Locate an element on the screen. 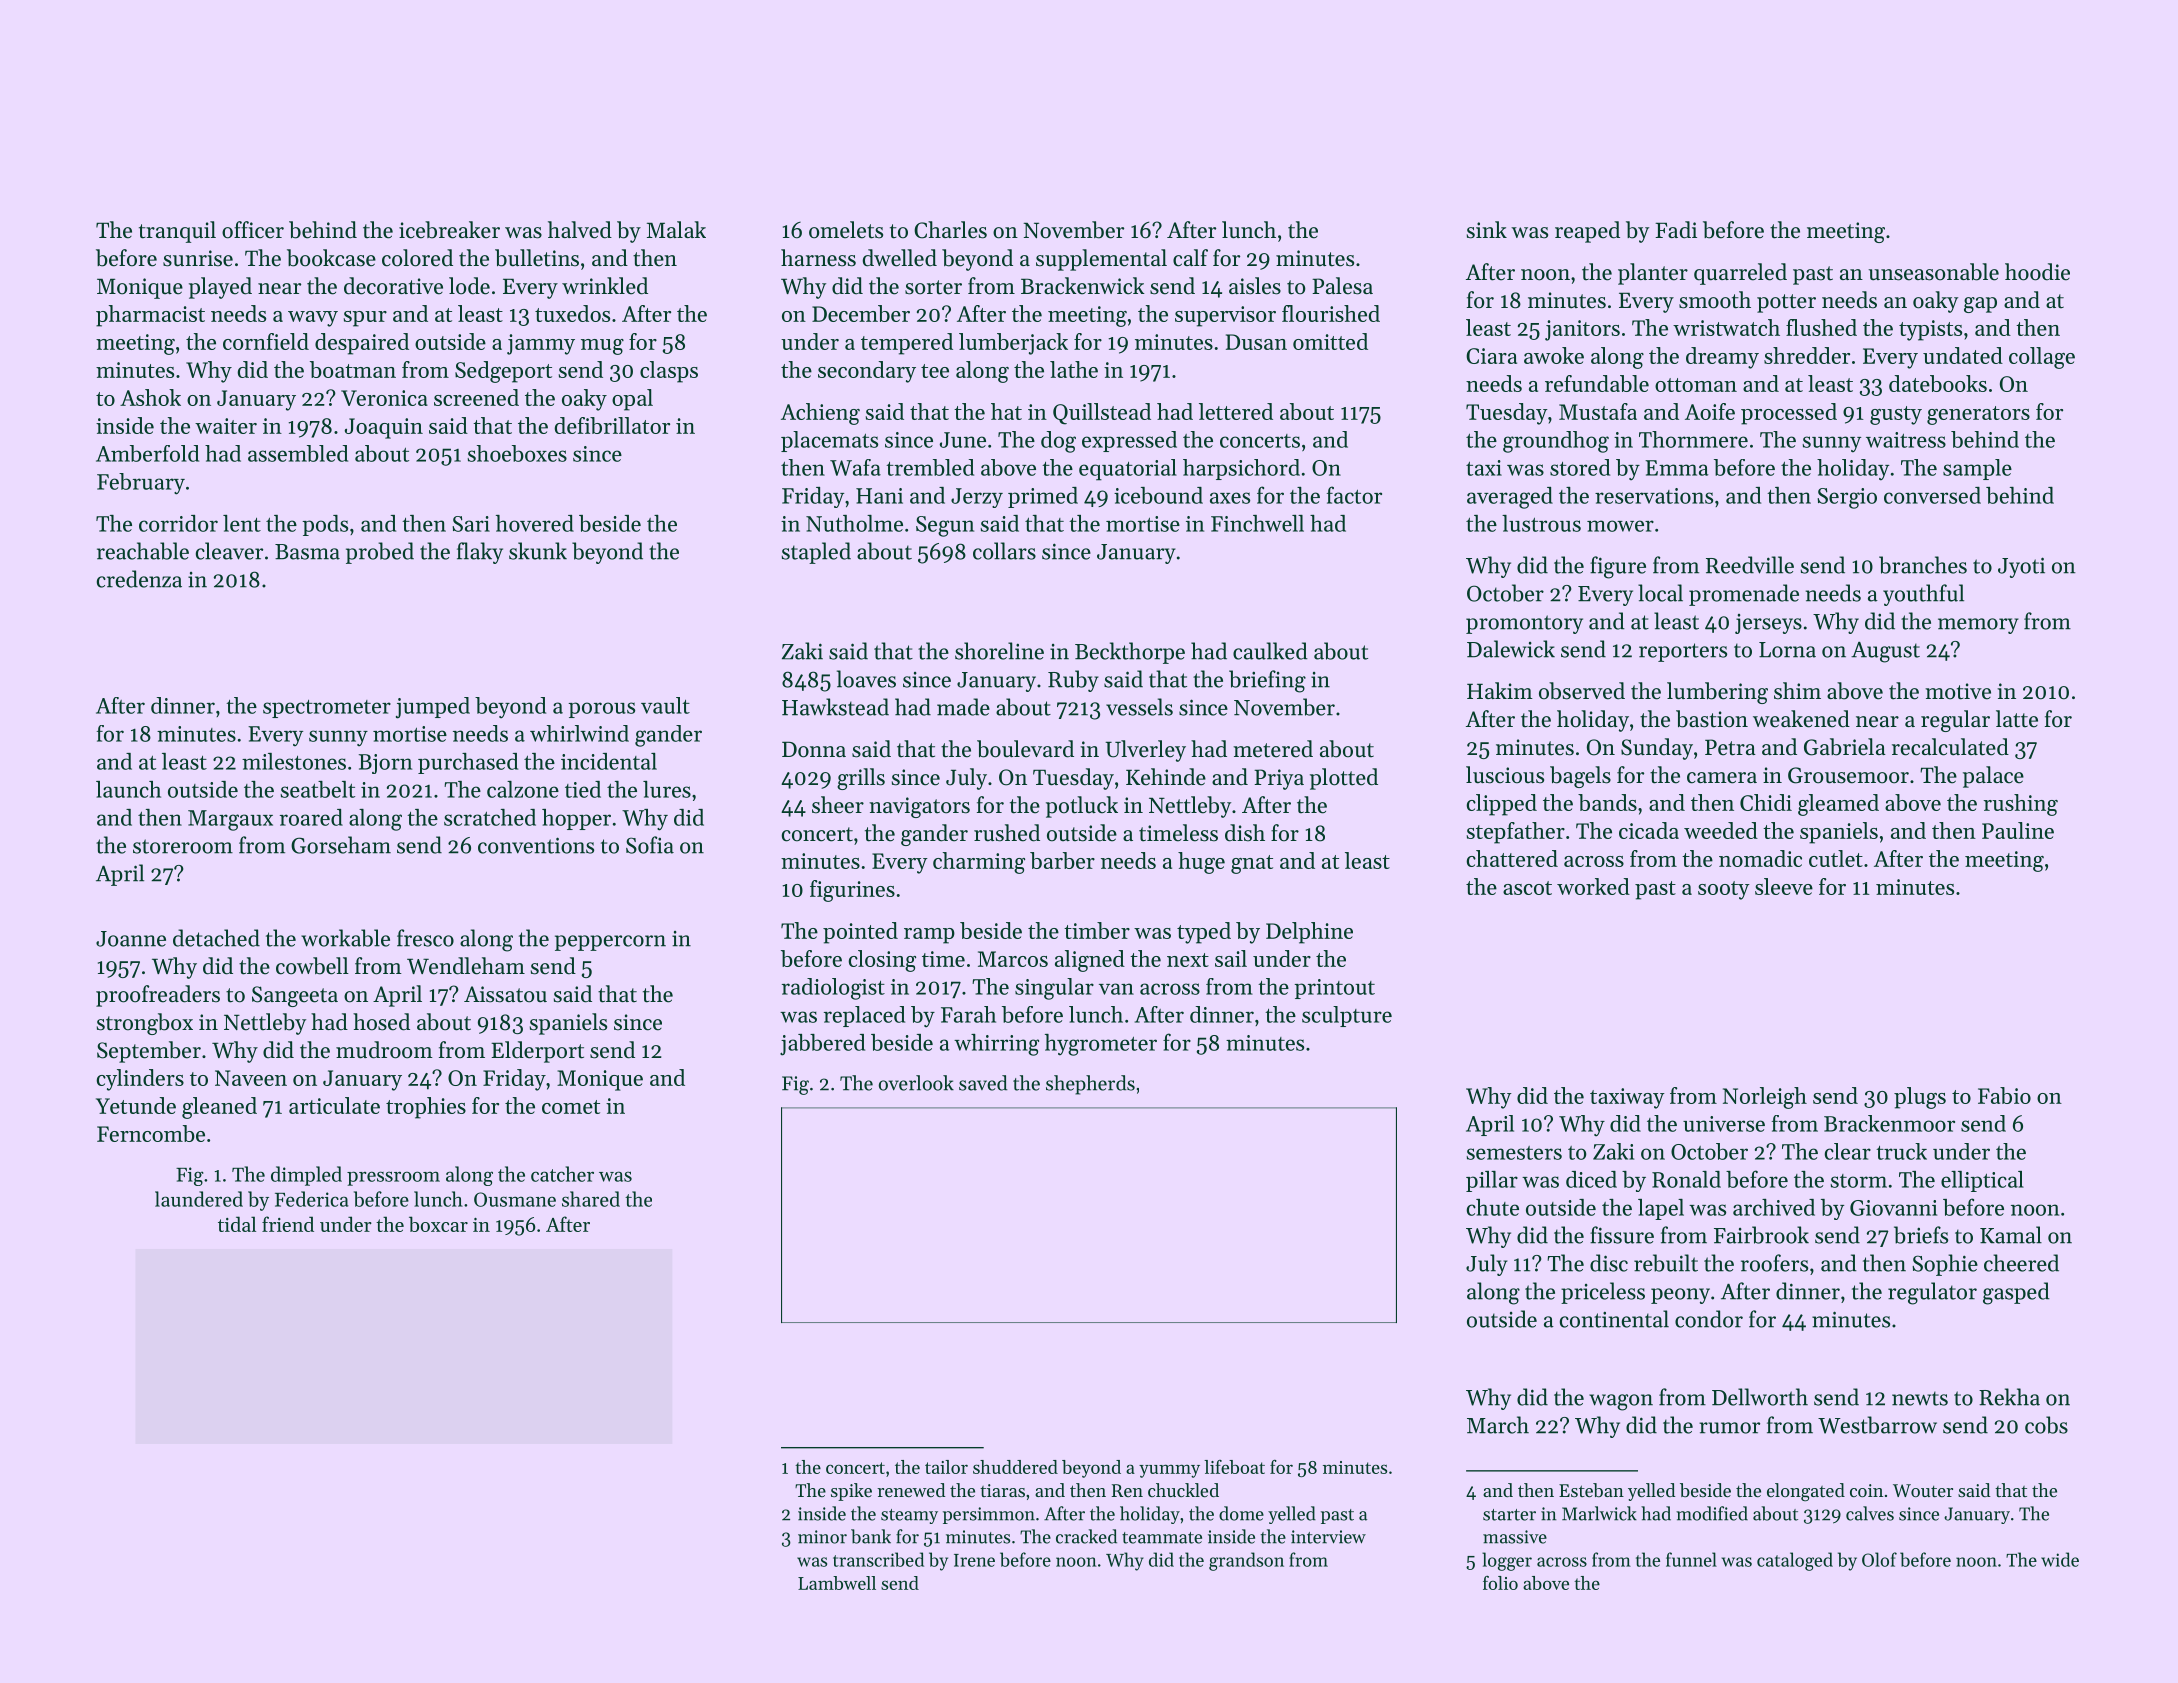 The height and width of the screenshot is (1683, 2178). dreamy is located at coordinates (1722, 358).
